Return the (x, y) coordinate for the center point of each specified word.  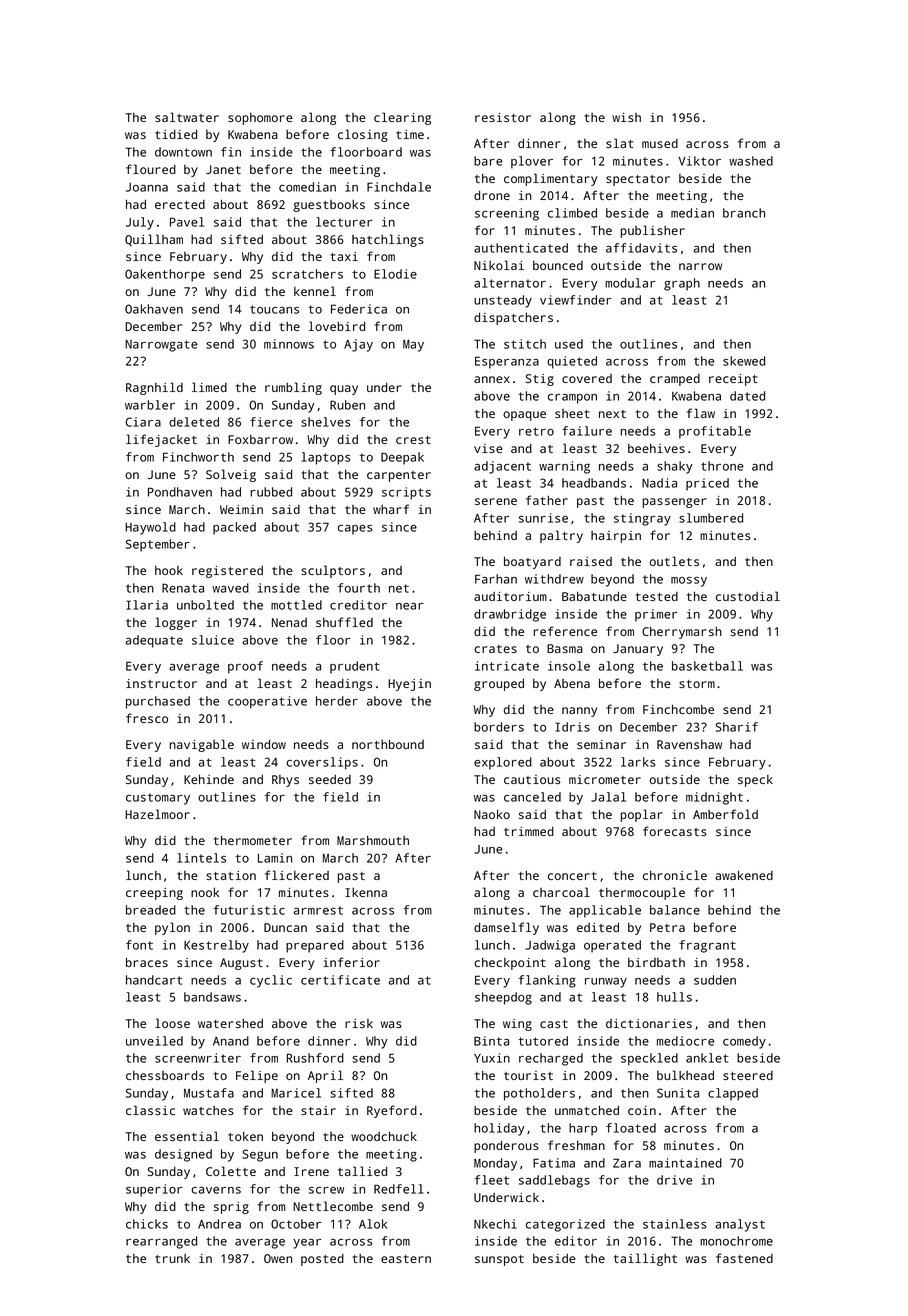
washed (751, 161)
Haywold (150, 528)
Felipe (257, 1076)
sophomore (260, 119)
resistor (503, 117)
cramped (675, 380)
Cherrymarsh (682, 633)
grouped (499, 684)
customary (158, 799)
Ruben (347, 405)
